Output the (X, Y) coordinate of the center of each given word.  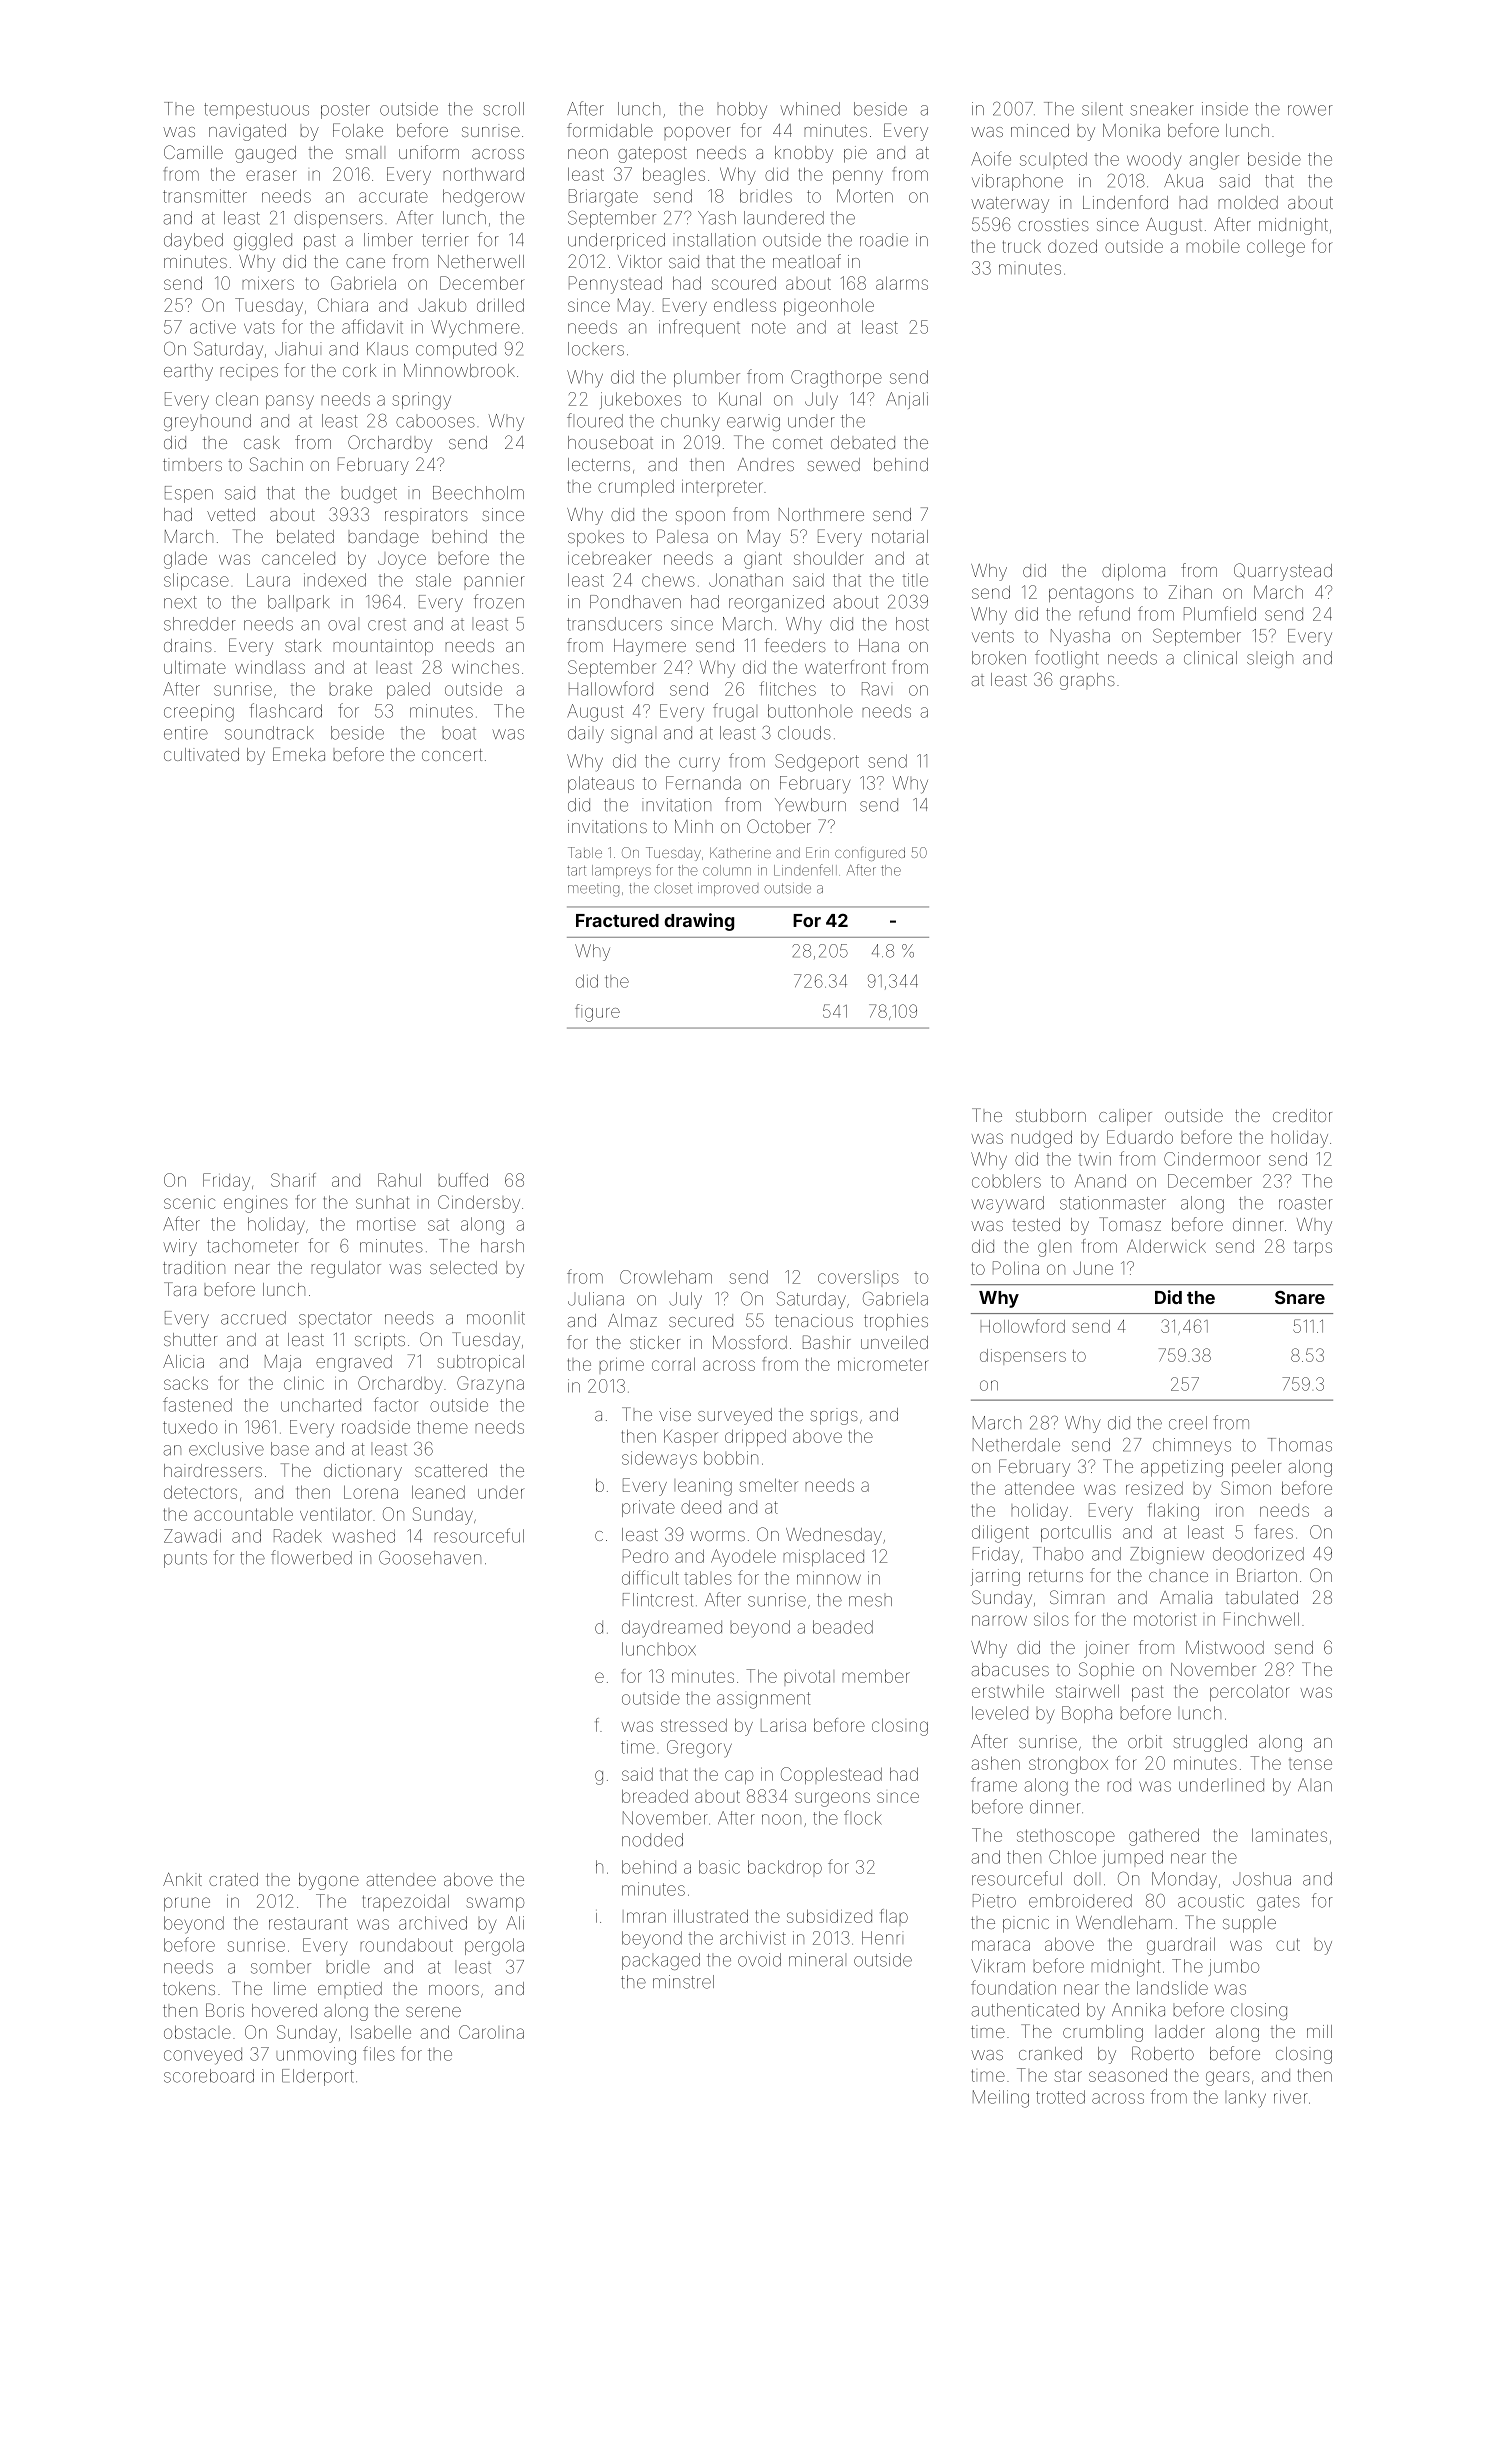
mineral (816, 1960)
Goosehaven (430, 1558)
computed (456, 350)
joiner (1106, 1649)
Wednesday (834, 1536)
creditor (1302, 1115)
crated (233, 1879)
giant (763, 560)
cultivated (201, 754)
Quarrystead (1283, 572)
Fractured (617, 920)
